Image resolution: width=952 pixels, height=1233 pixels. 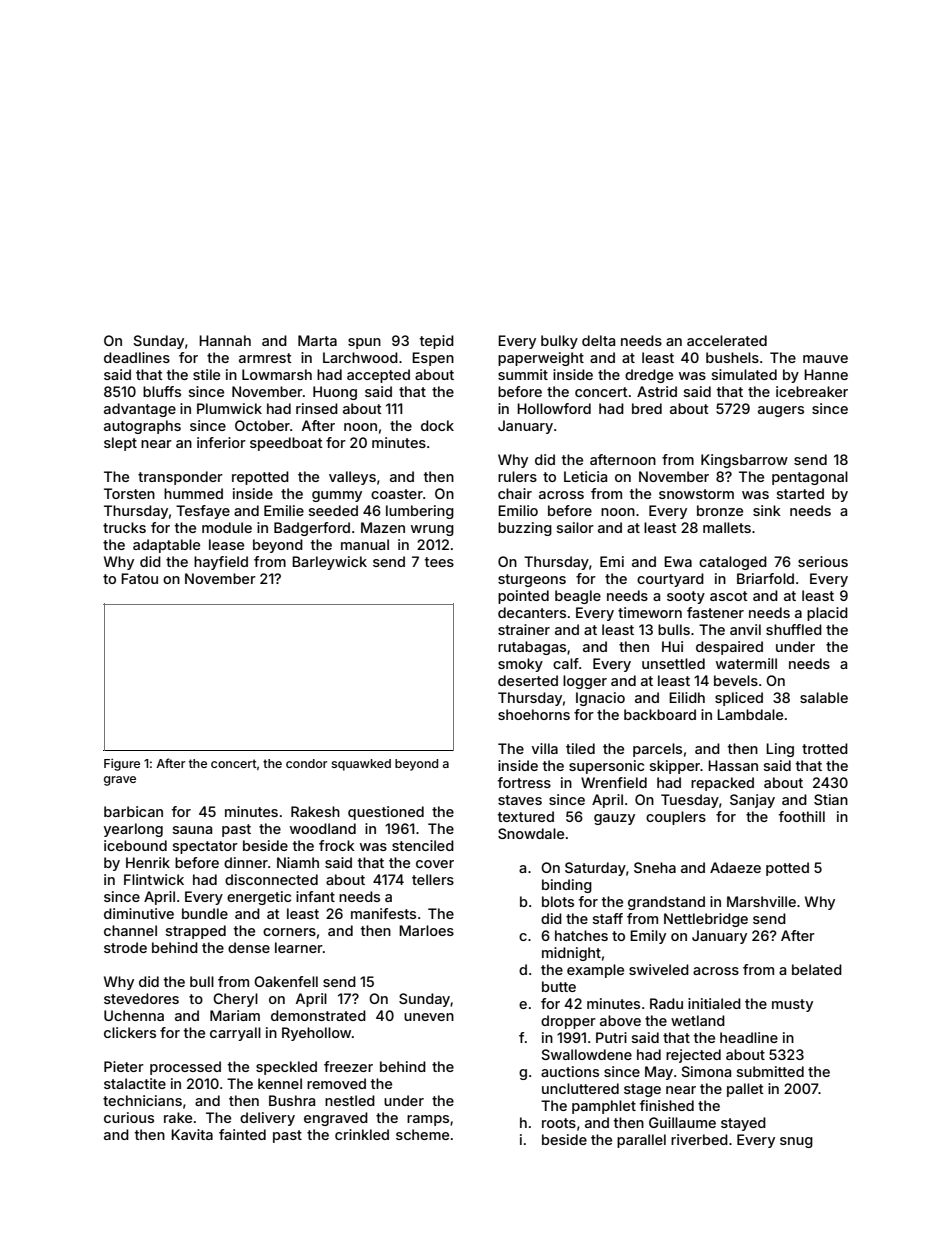 What do you see at coordinates (727, 340) in the image?
I see `accelerated` at bounding box center [727, 340].
